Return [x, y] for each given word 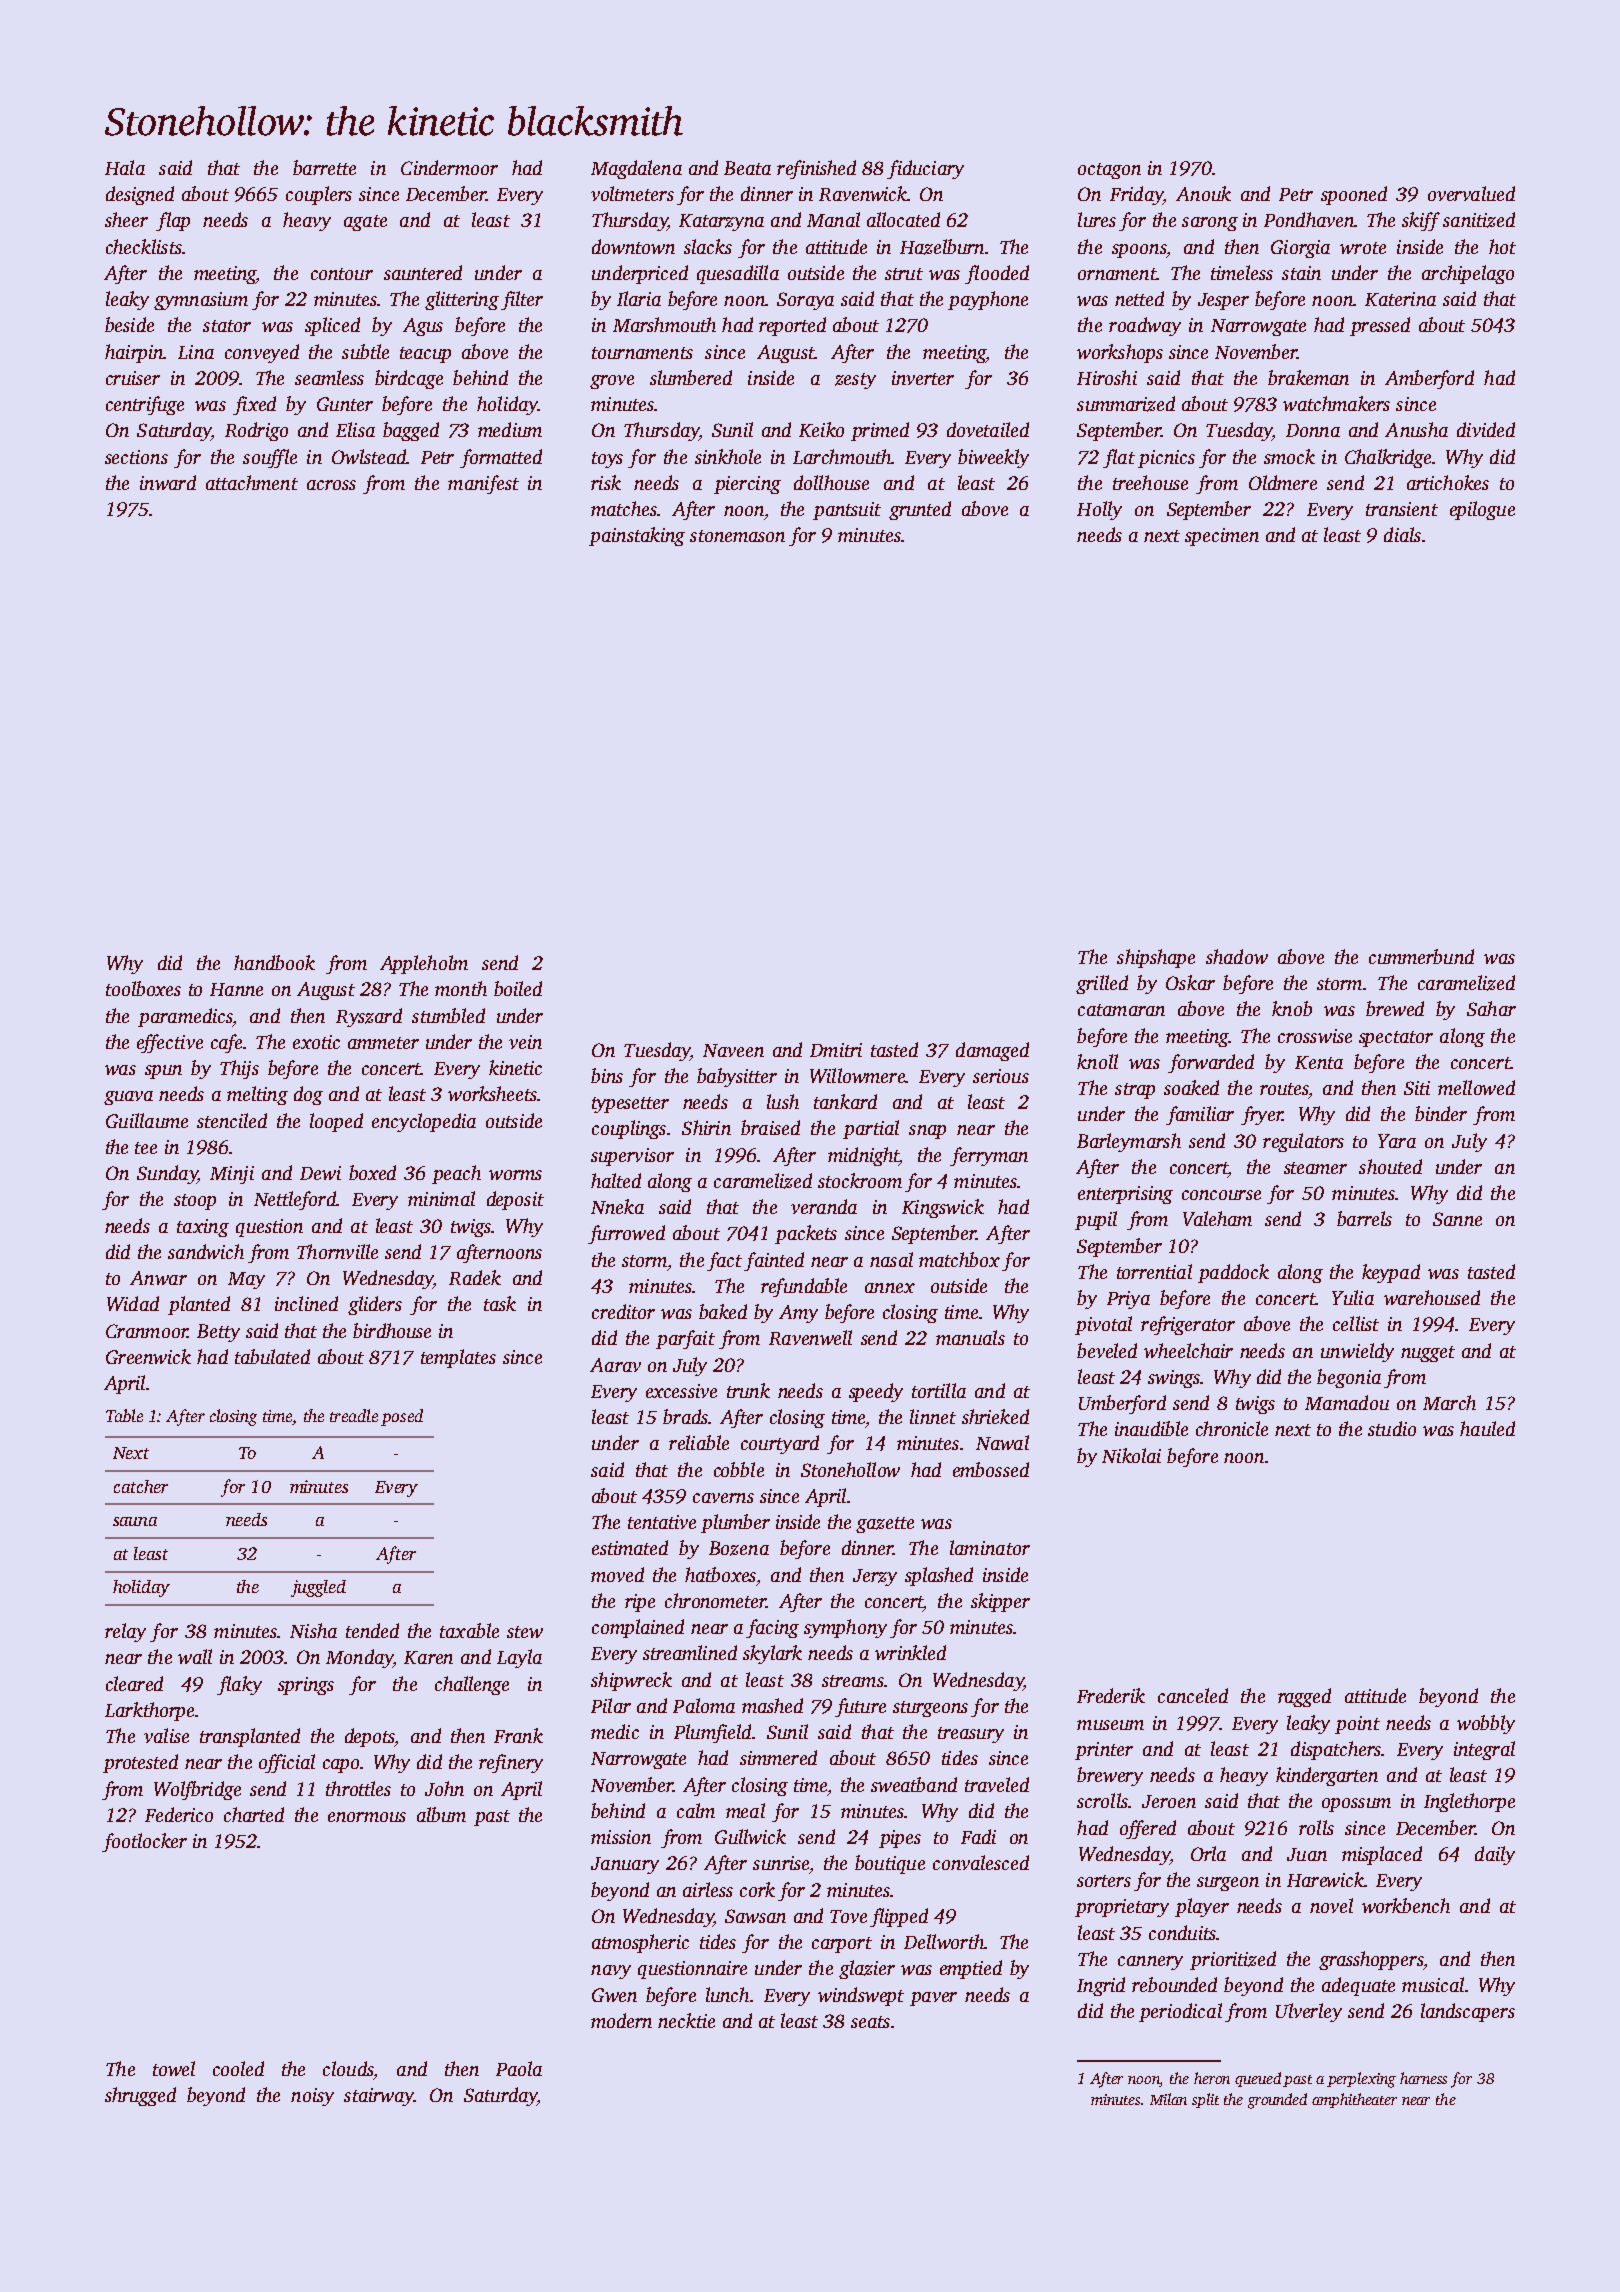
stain [1301, 273]
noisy [312, 2097]
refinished [816, 169]
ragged [1304, 1697]
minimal [441, 1198]
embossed [991, 1469]
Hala [125, 167]
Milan [1168, 2099]
